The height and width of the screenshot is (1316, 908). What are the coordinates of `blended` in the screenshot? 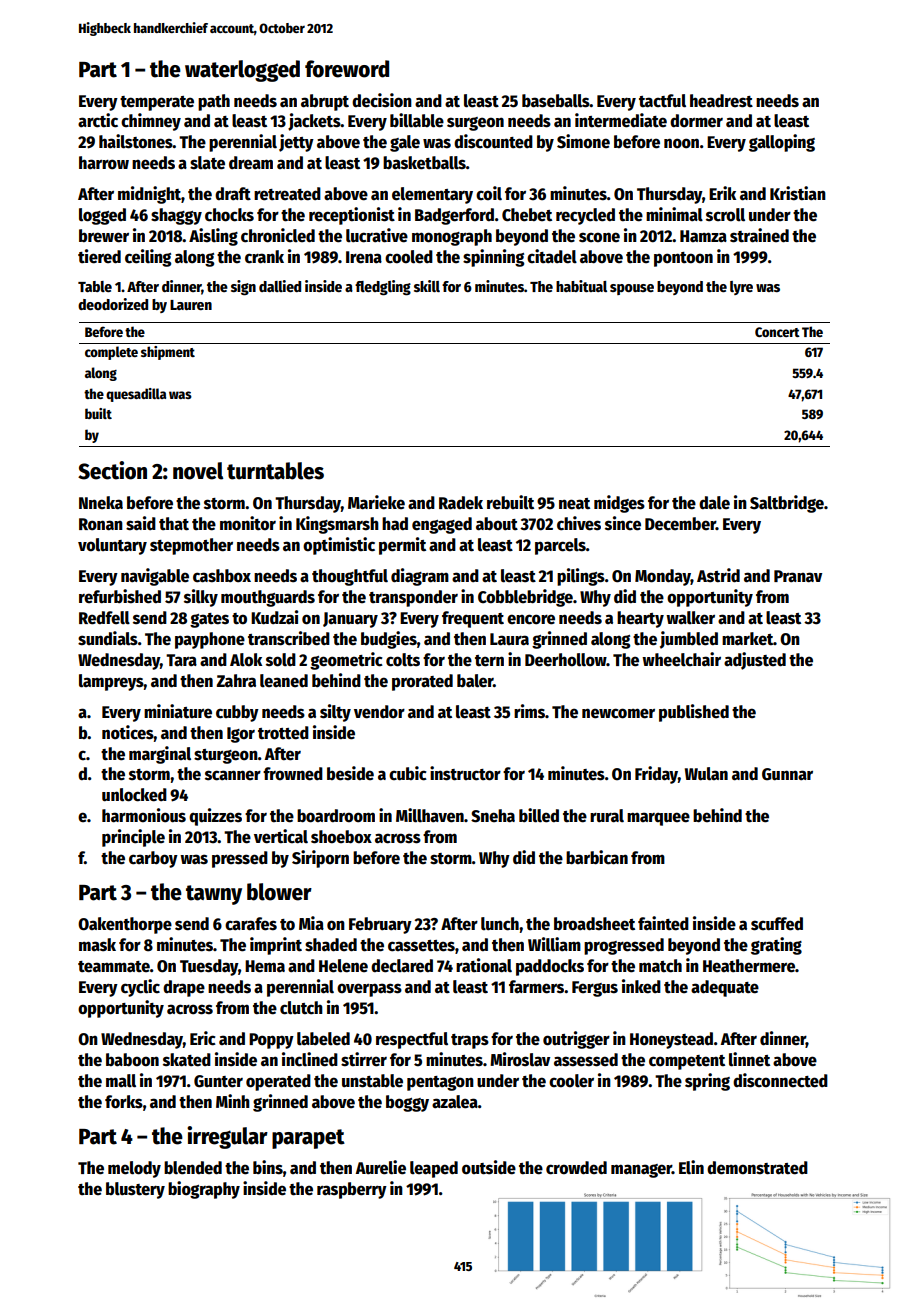 It's located at (193, 1168).
